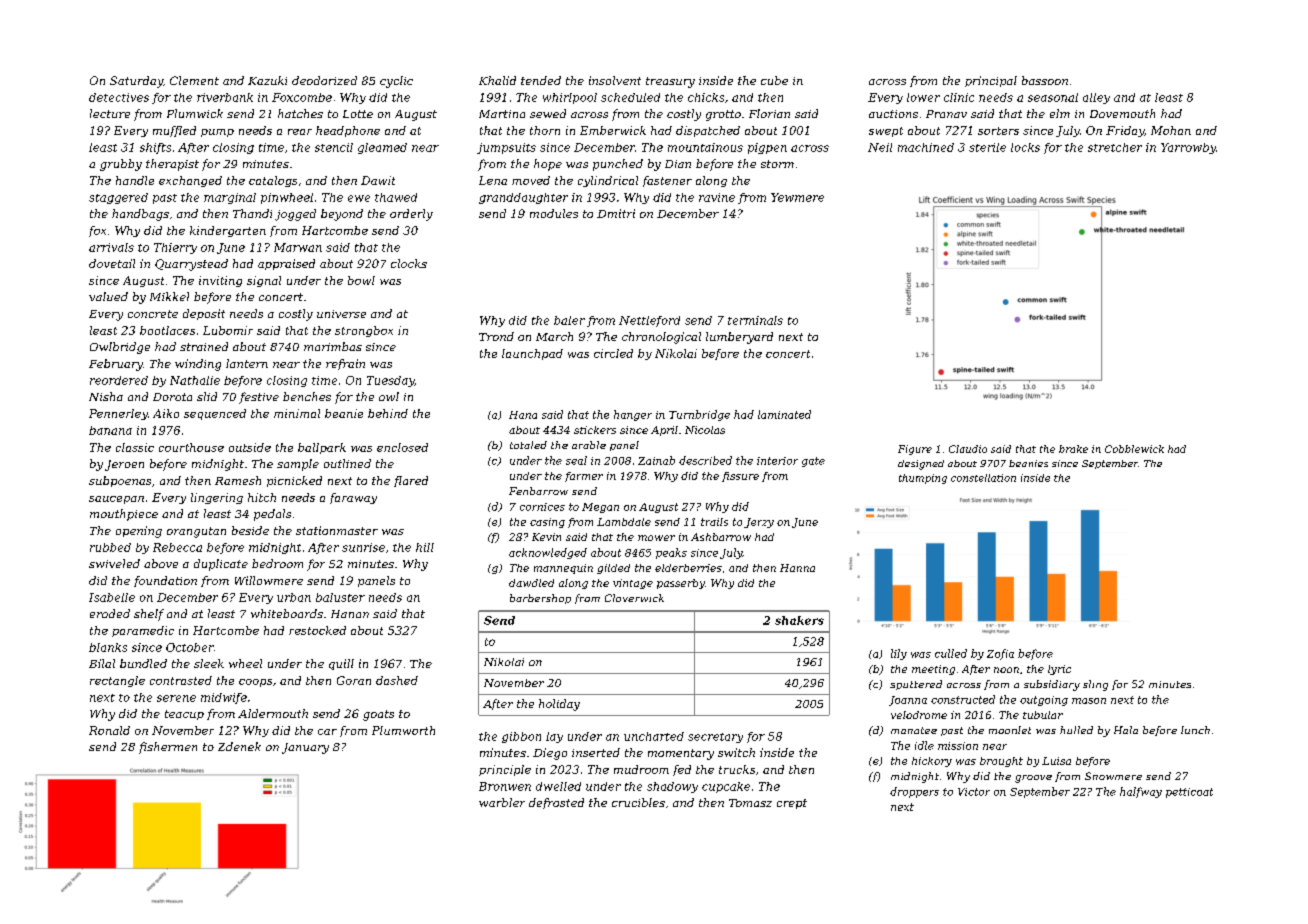  Describe the element at coordinates (548, 553) in the page. I see `acknowledged` at that location.
